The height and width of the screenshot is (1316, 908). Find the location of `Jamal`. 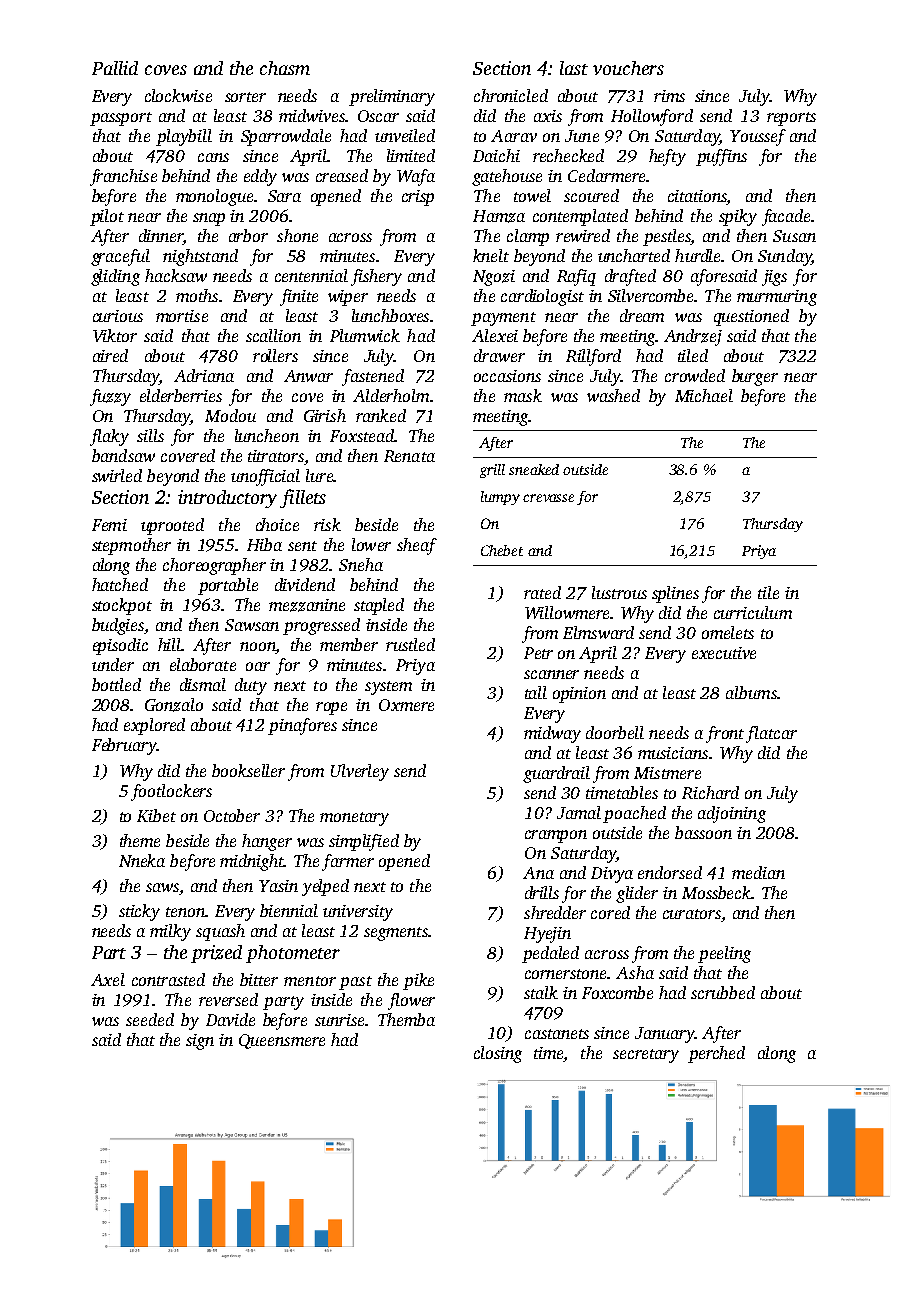

Jamal is located at coordinates (579, 812).
